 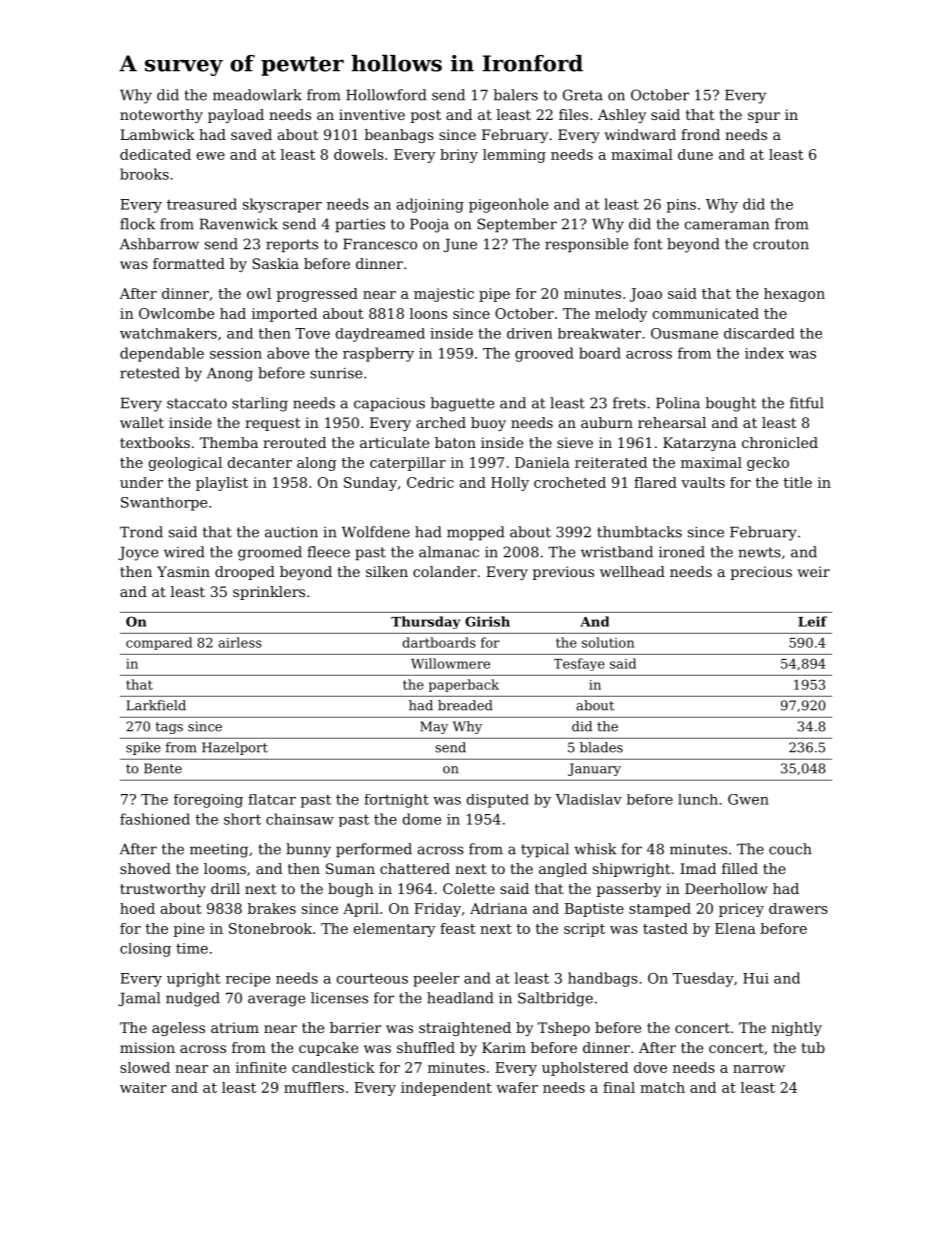 What do you see at coordinates (361, 910) in the page?
I see `April` at bounding box center [361, 910].
